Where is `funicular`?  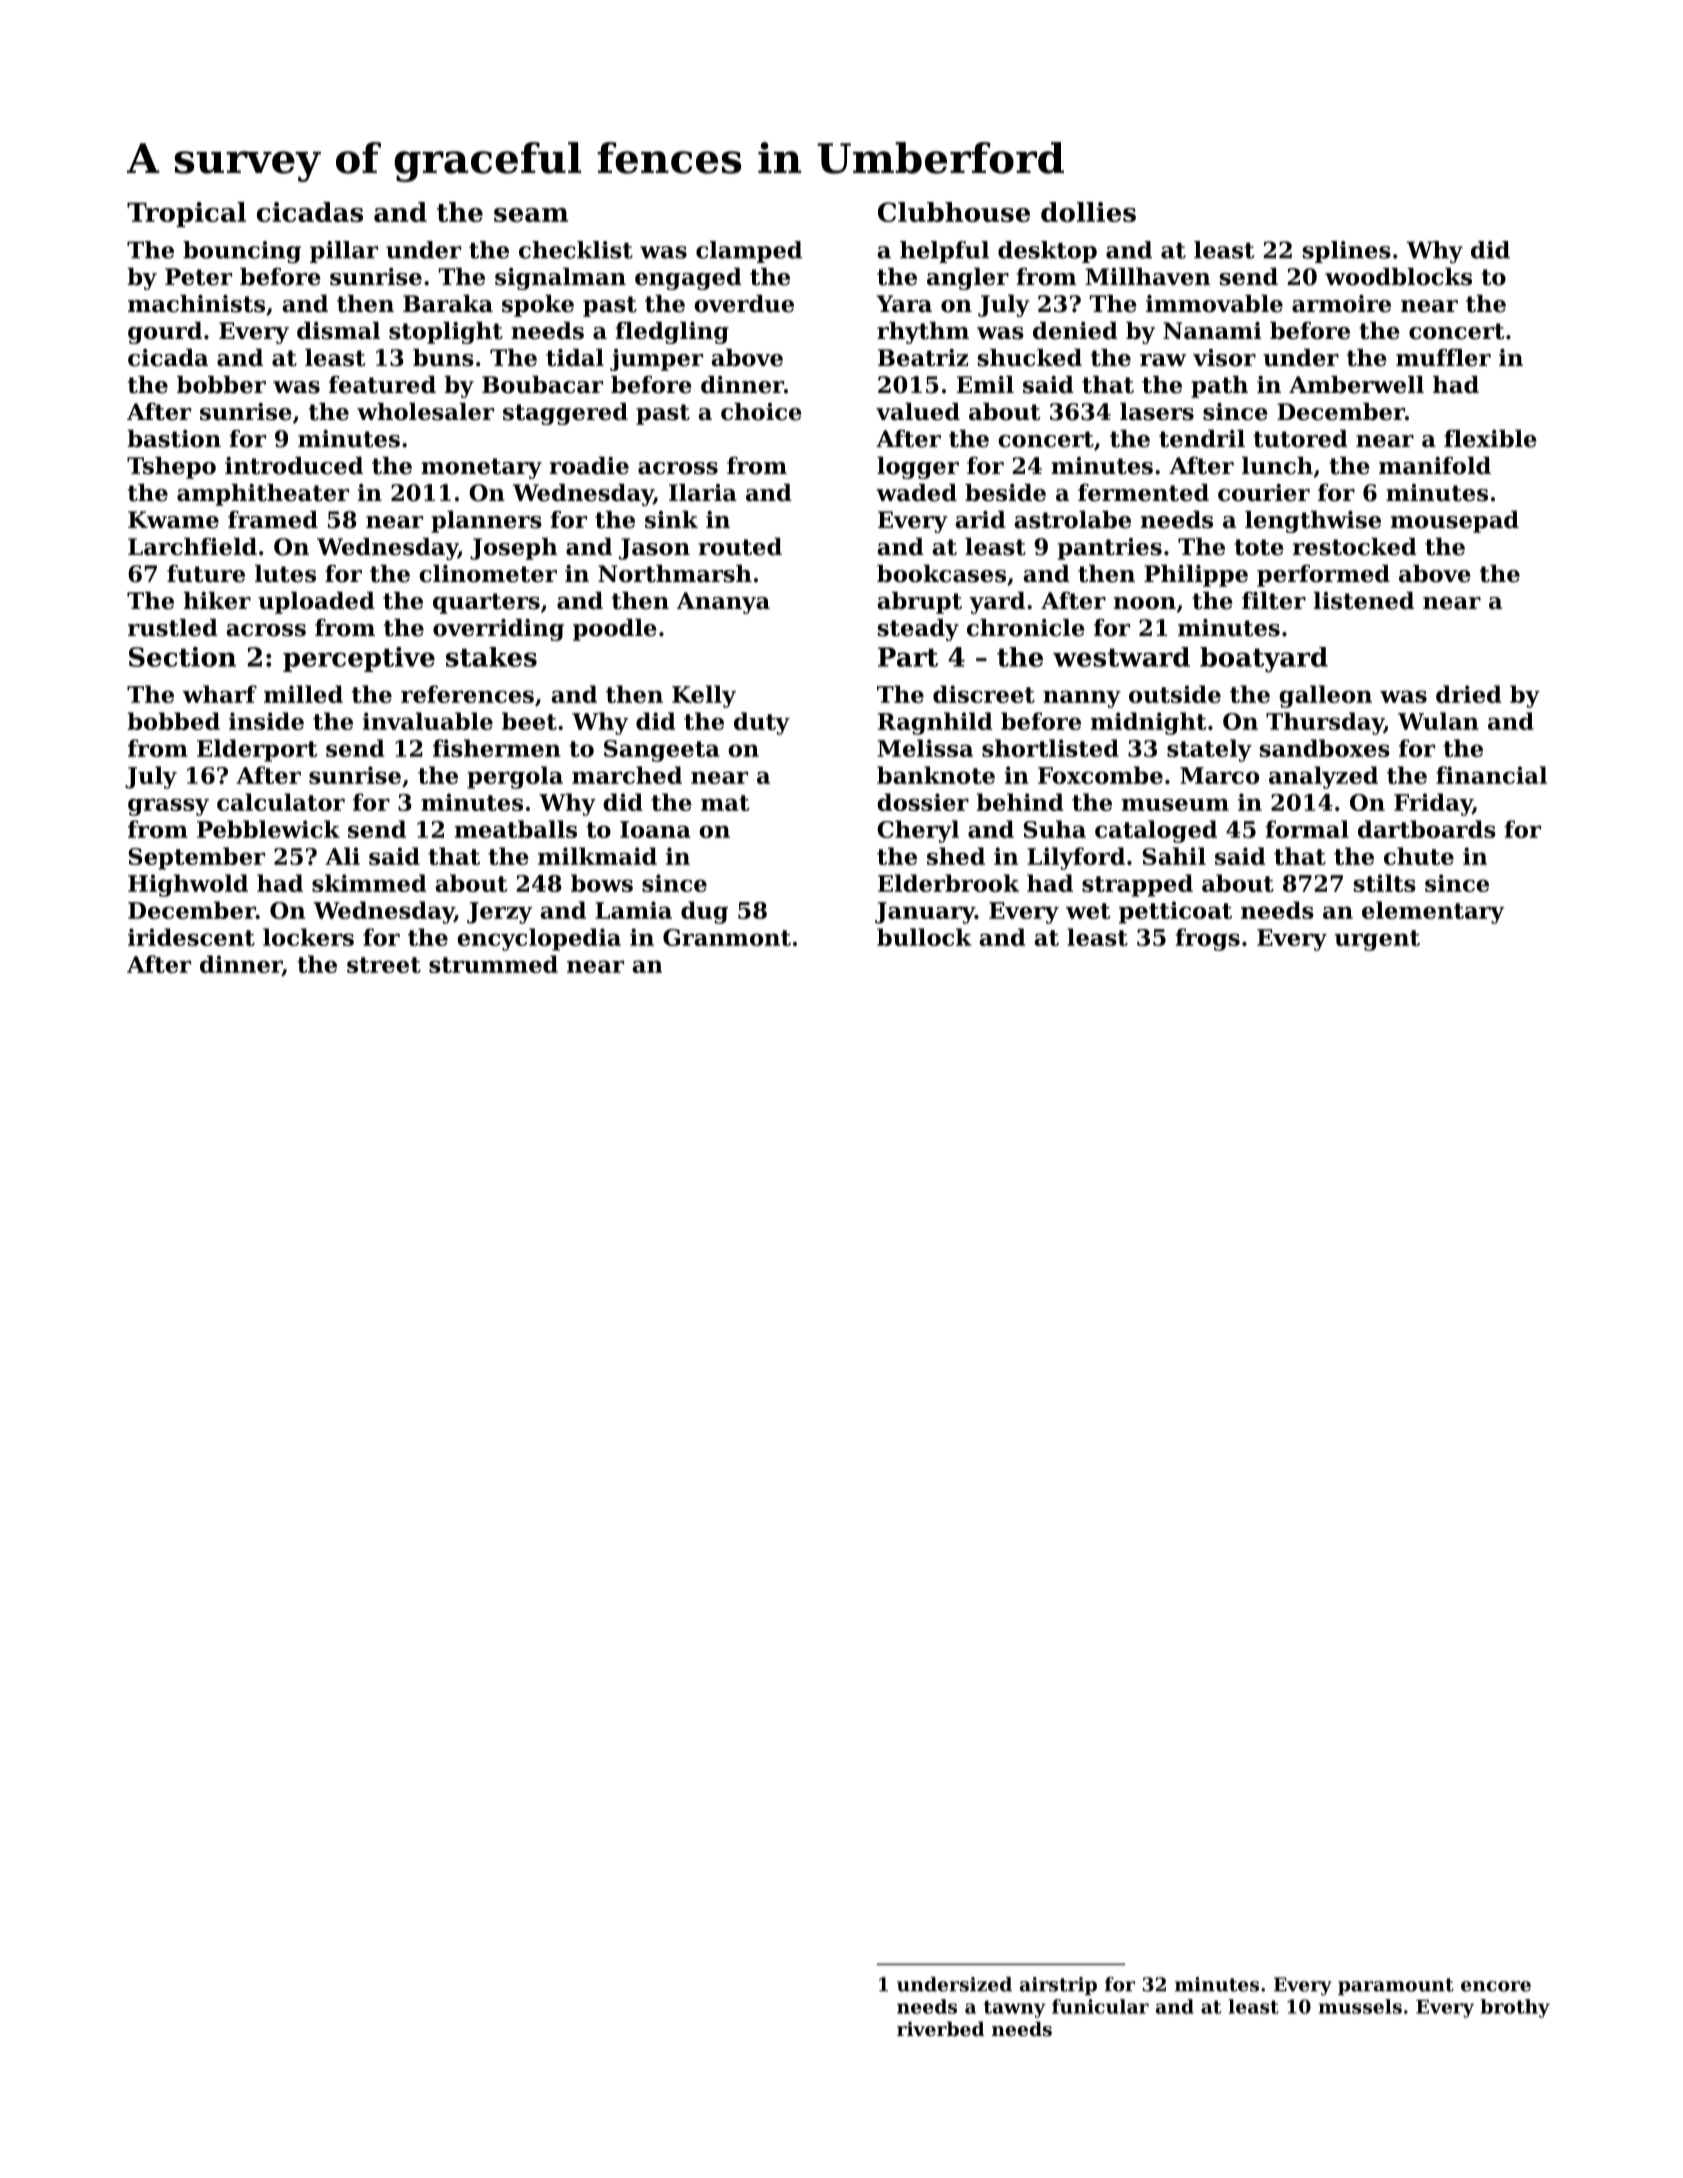 funicular is located at coordinates (1100, 2006).
